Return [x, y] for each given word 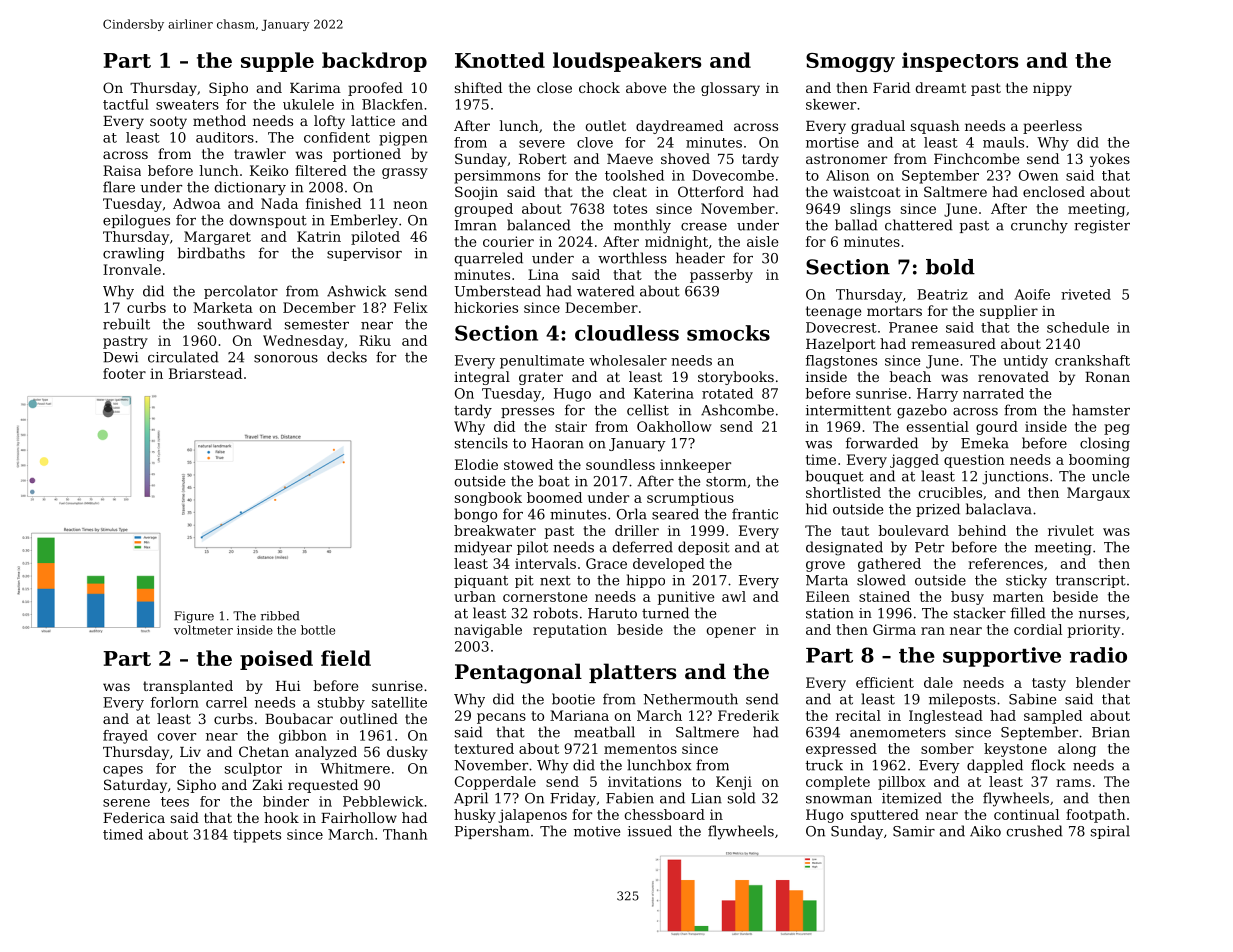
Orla [632, 514]
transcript [1091, 581]
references [1005, 563]
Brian [1111, 732]
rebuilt [126, 324]
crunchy [1039, 226]
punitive [686, 598]
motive [597, 831]
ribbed [280, 616]
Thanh [405, 834]
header [700, 258]
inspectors [960, 62]
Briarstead [205, 373]
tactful [126, 104]
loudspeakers [627, 62]
